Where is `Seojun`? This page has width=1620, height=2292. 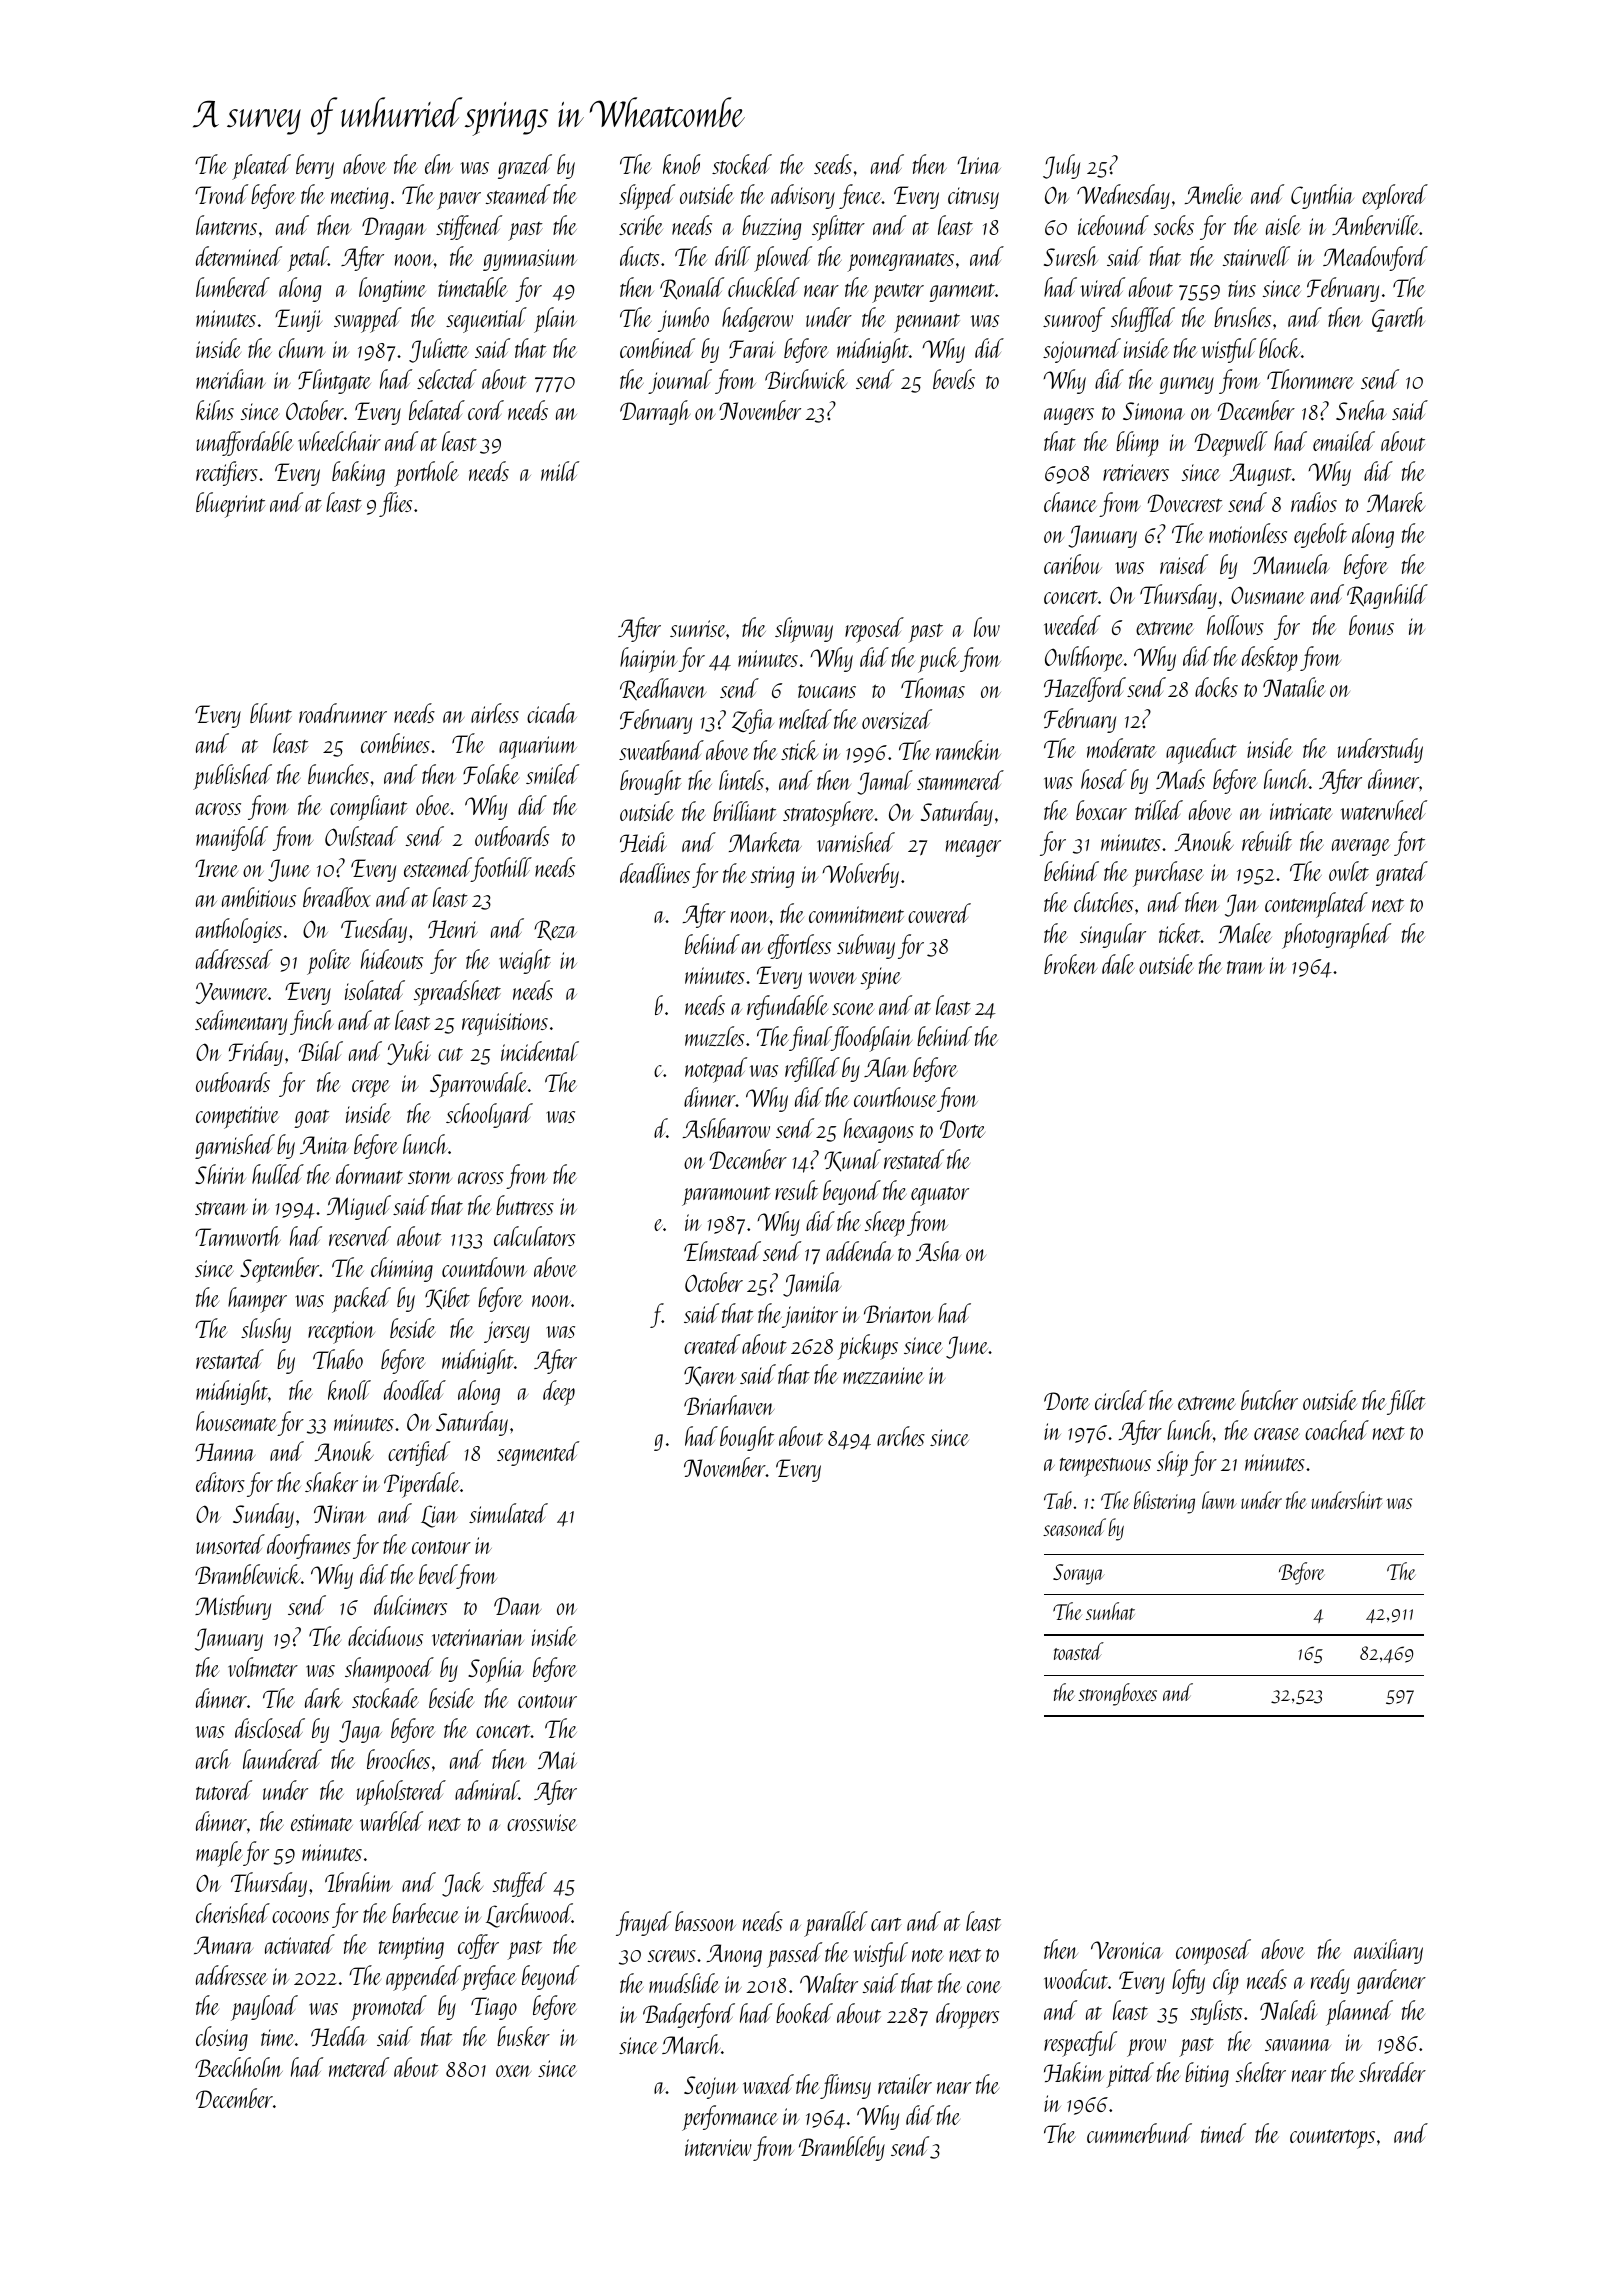 Seojun is located at coordinates (711, 2087).
